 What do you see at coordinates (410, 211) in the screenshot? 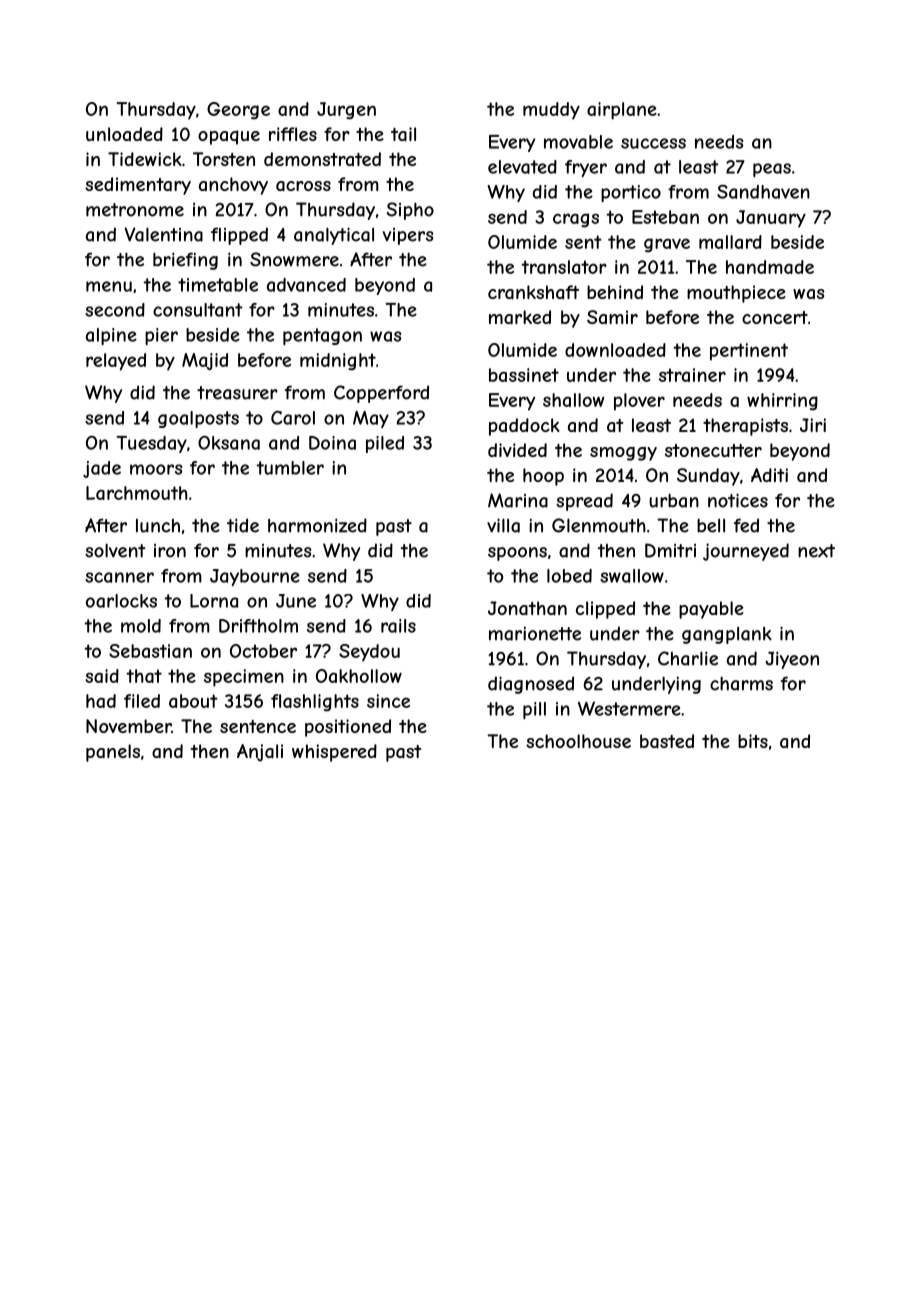
I see `Sipho` at bounding box center [410, 211].
